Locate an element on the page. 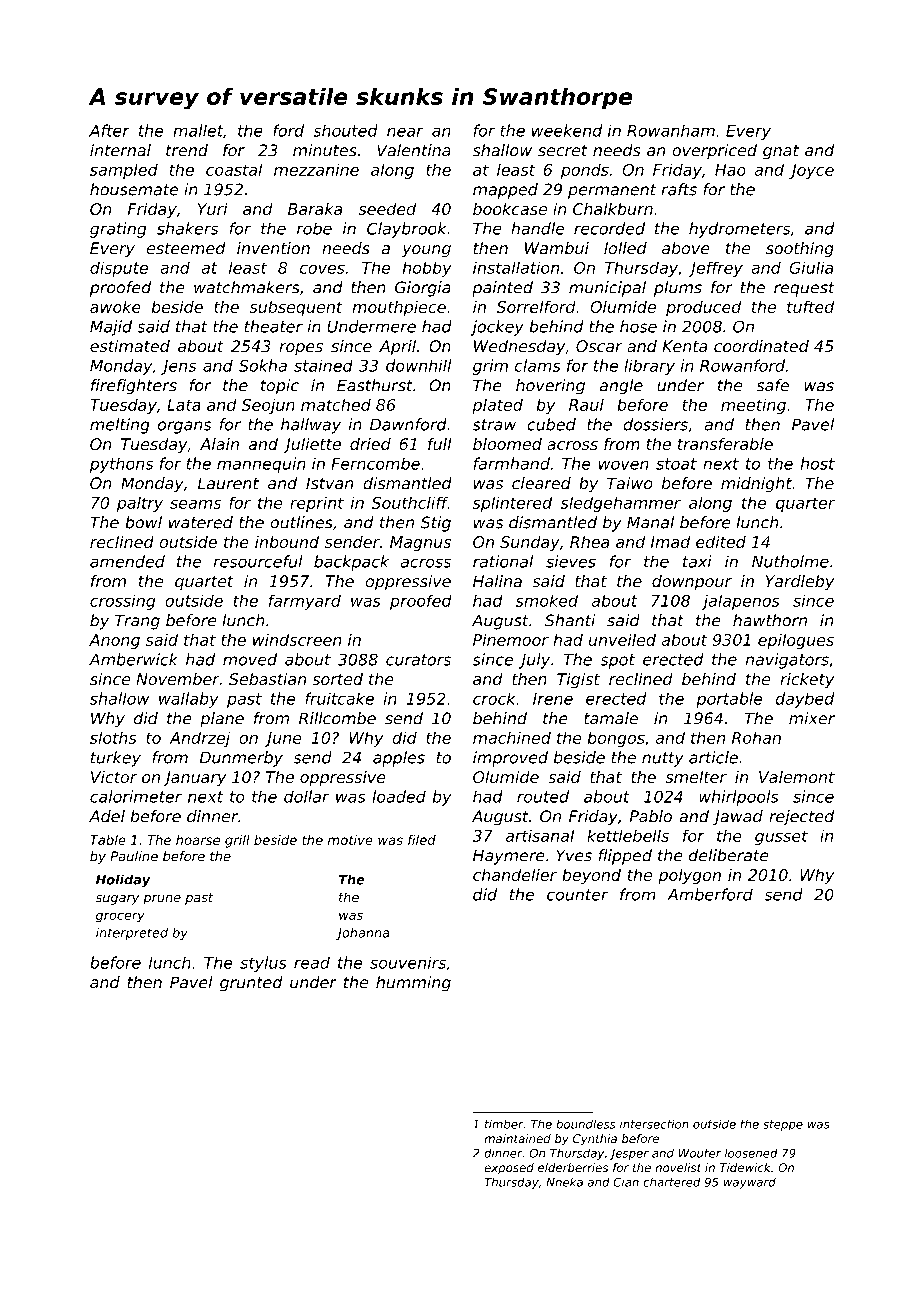 Image resolution: width=924 pixels, height=1308 pixels. crossing is located at coordinates (122, 602).
